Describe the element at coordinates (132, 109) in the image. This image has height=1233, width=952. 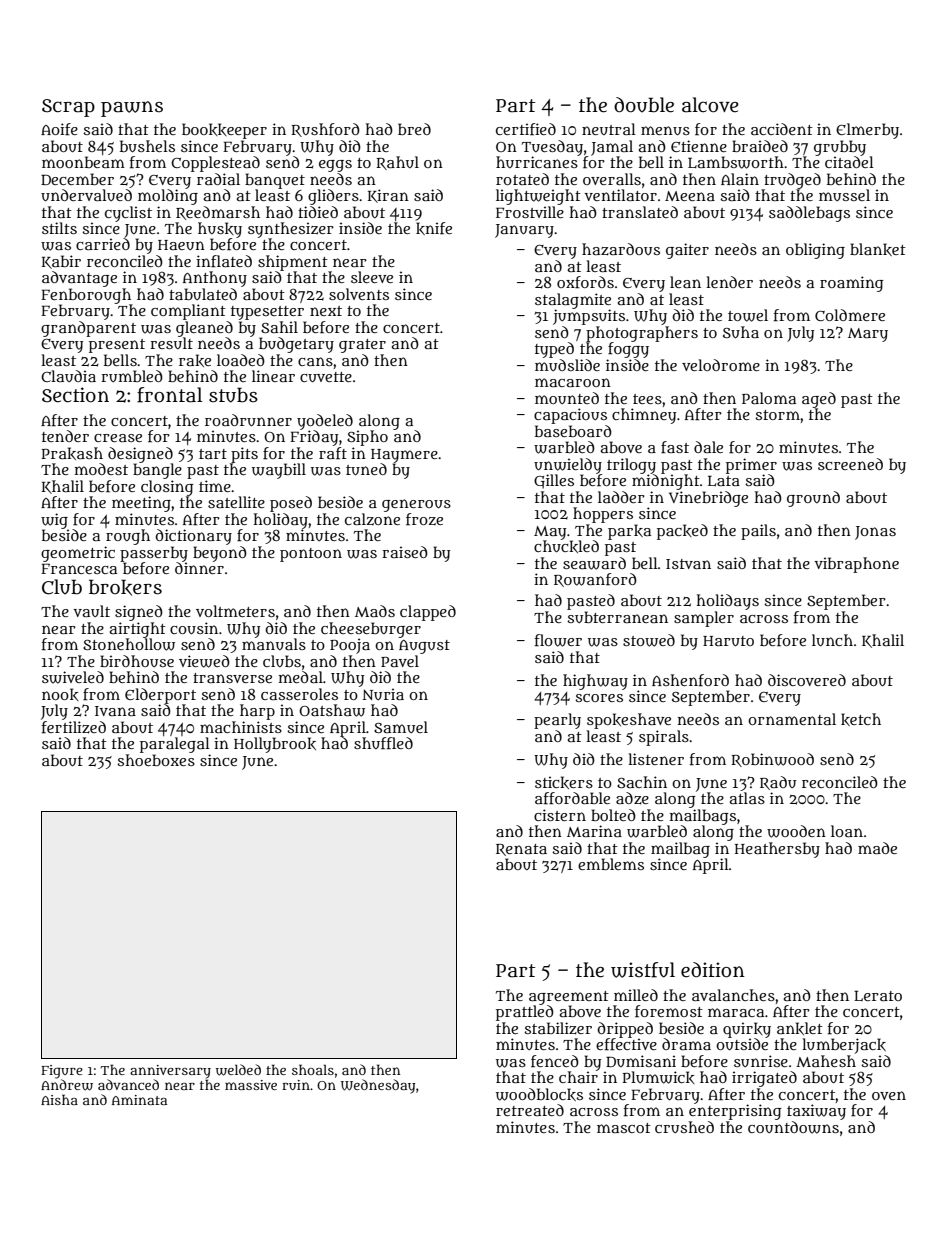
I see `pawns` at that location.
